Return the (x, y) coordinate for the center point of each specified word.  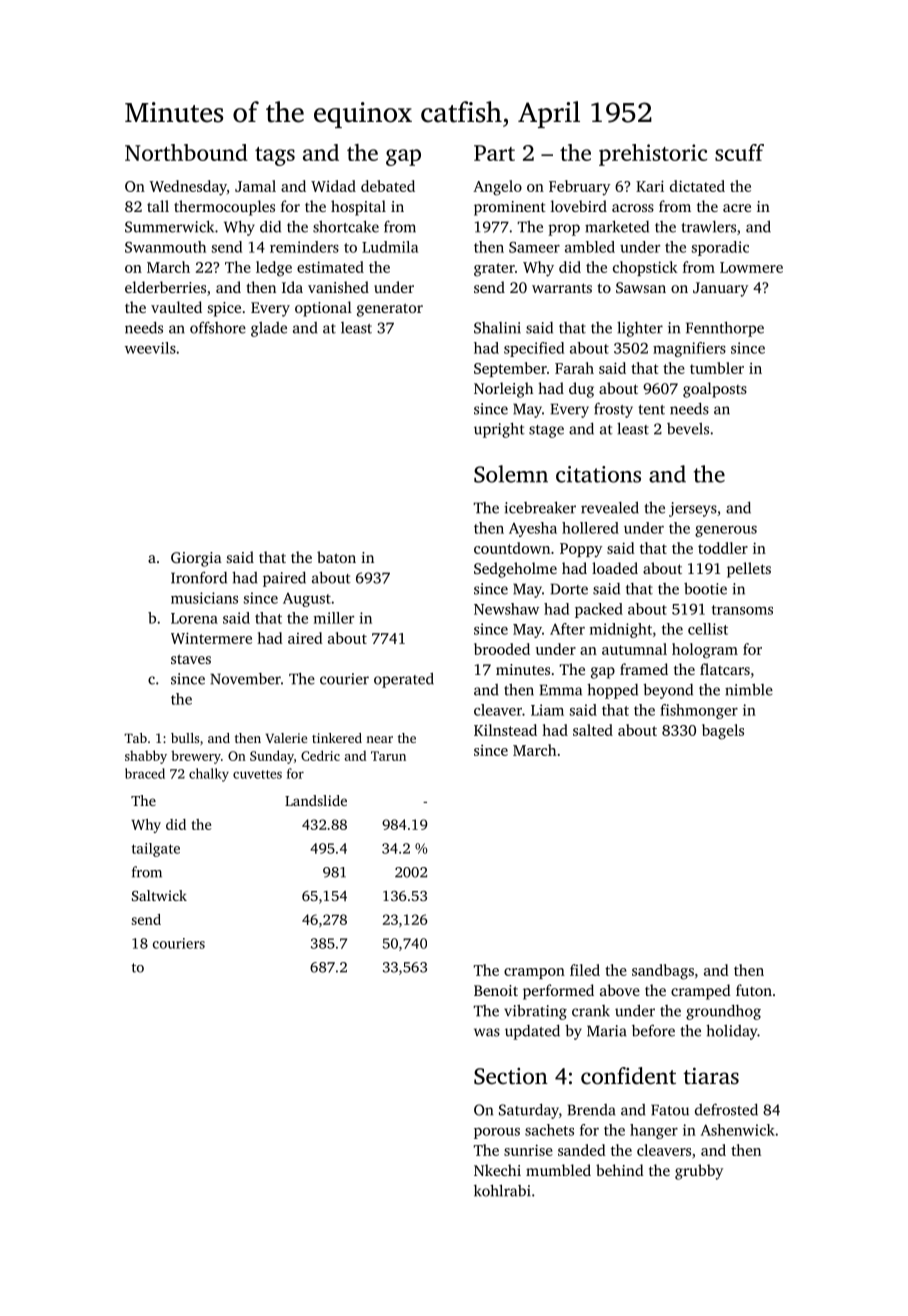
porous (497, 1133)
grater (494, 270)
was (487, 1032)
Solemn (511, 474)
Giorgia (196, 559)
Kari (650, 186)
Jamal (255, 186)
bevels (688, 429)
